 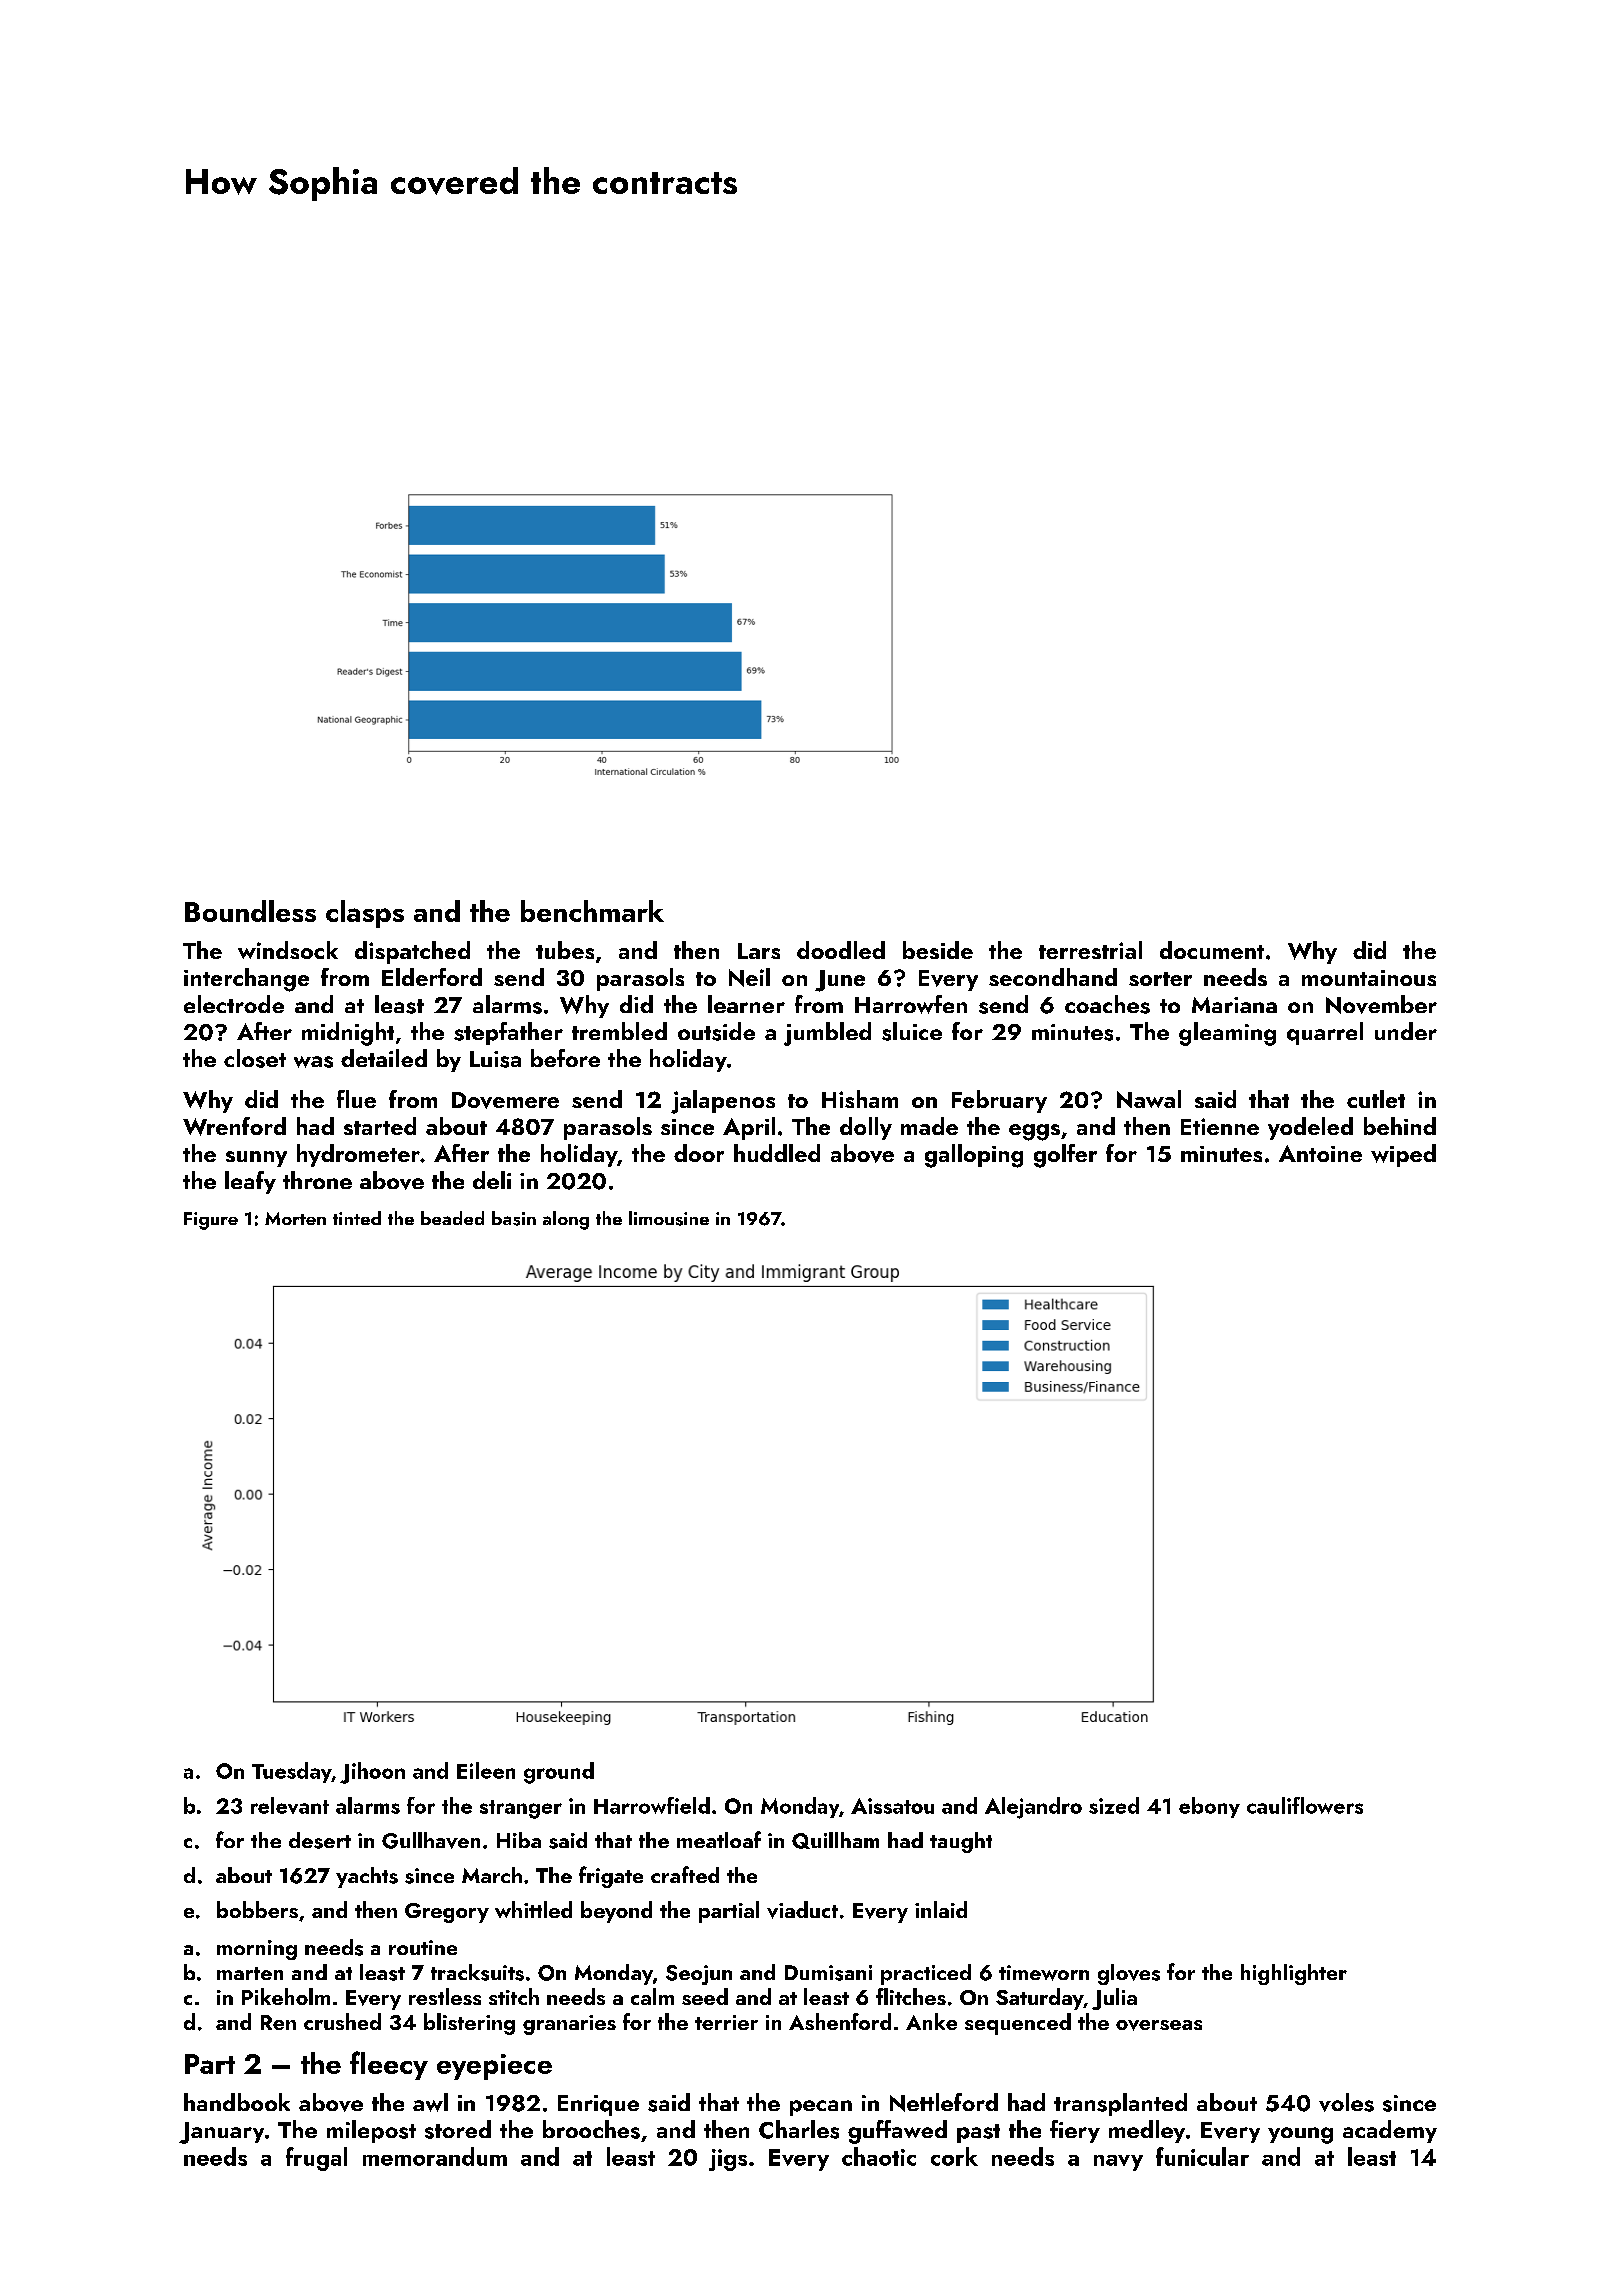 I want to click on terrestrial, so click(x=1090, y=950).
